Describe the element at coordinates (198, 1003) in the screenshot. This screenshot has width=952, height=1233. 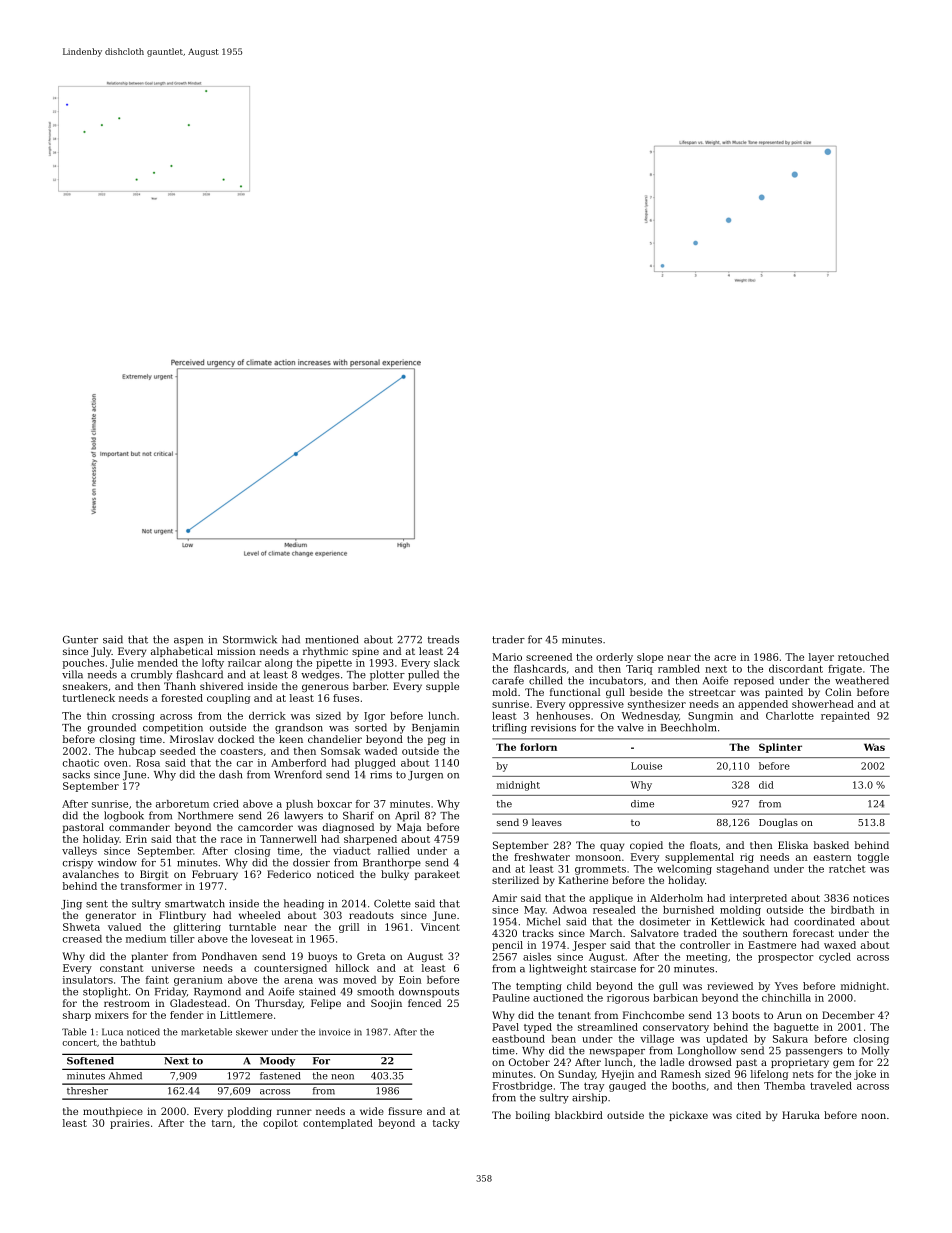
I see `Gladestead` at that location.
